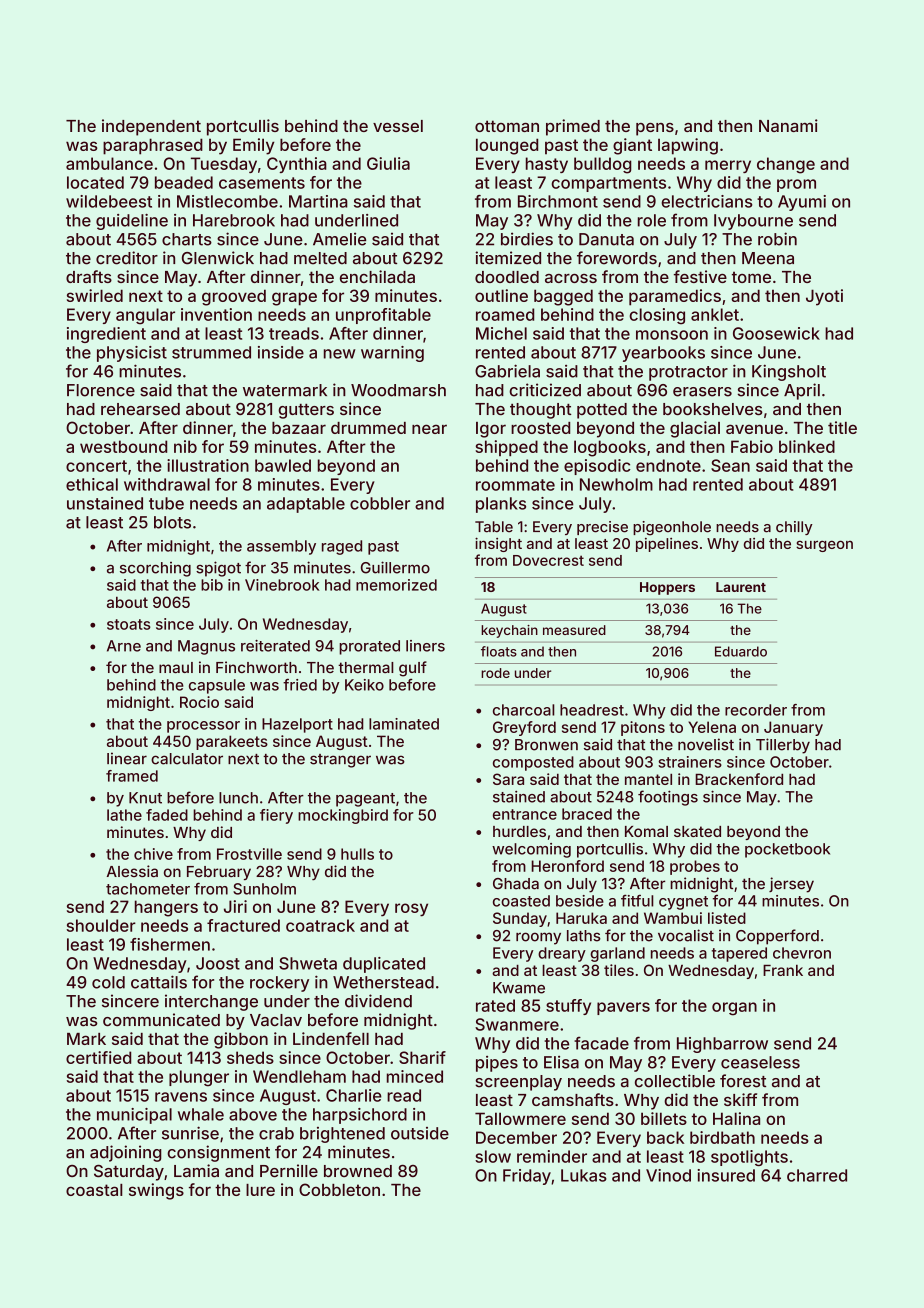  Describe the element at coordinates (318, 201) in the screenshot. I see `Martina` at that location.
